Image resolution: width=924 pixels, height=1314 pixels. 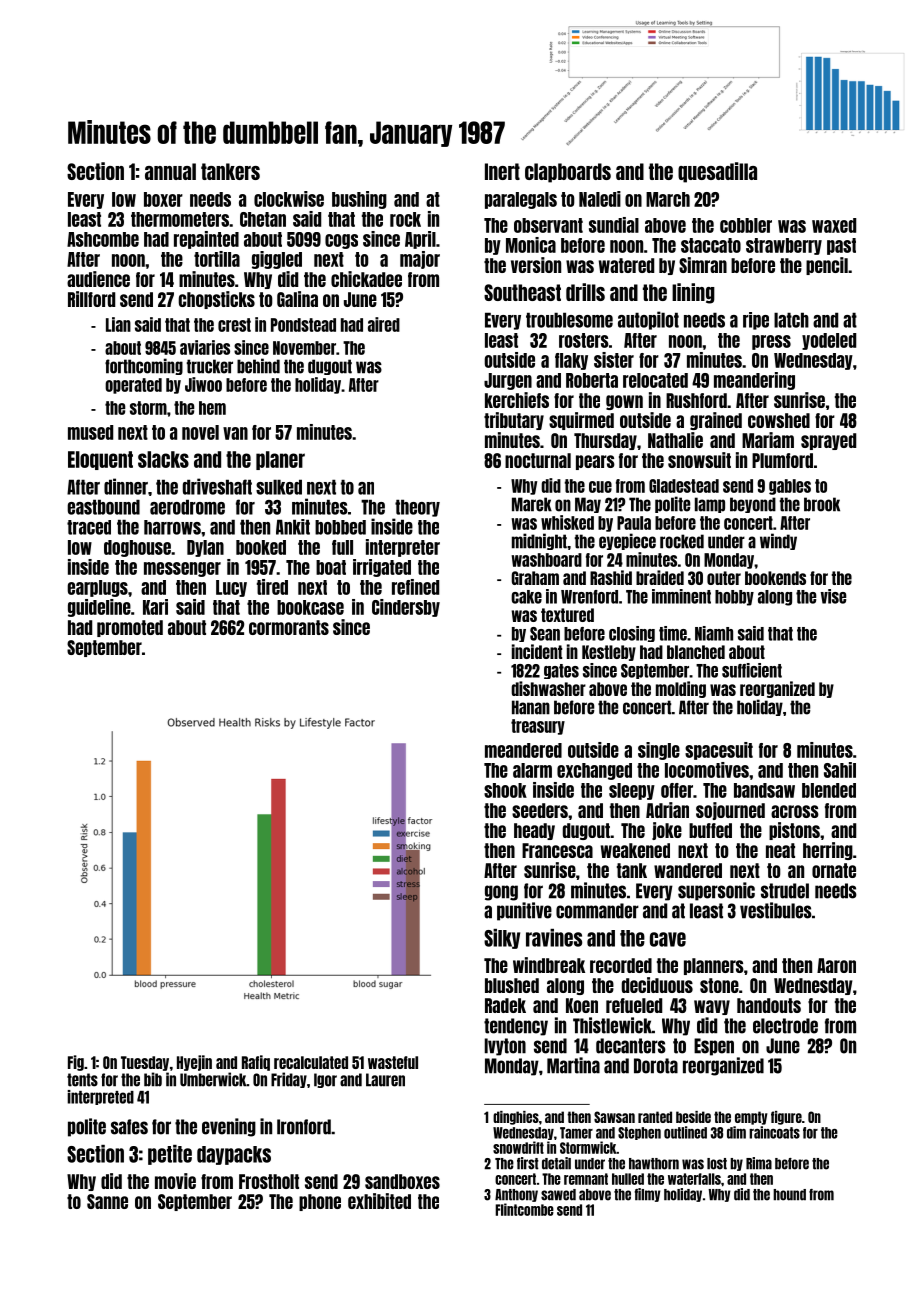 I want to click on Sanne, so click(x=107, y=1201).
